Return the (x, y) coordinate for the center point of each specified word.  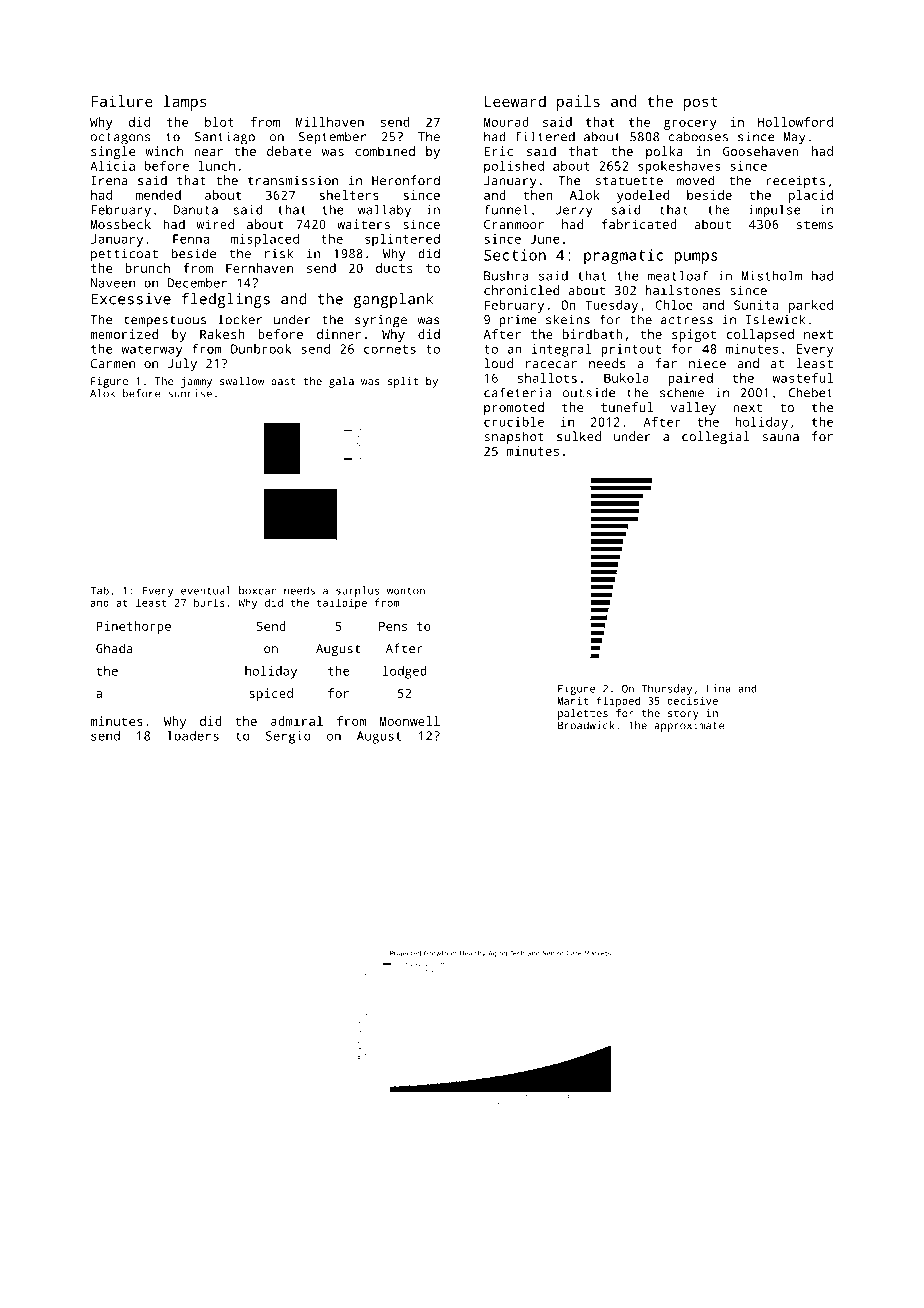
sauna (781, 438)
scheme (682, 392)
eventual (206, 590)
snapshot (514, 437)
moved (696, 180)
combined (385, 151)
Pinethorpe (134, 627)
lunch (217, 166)
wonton (406, 591)
